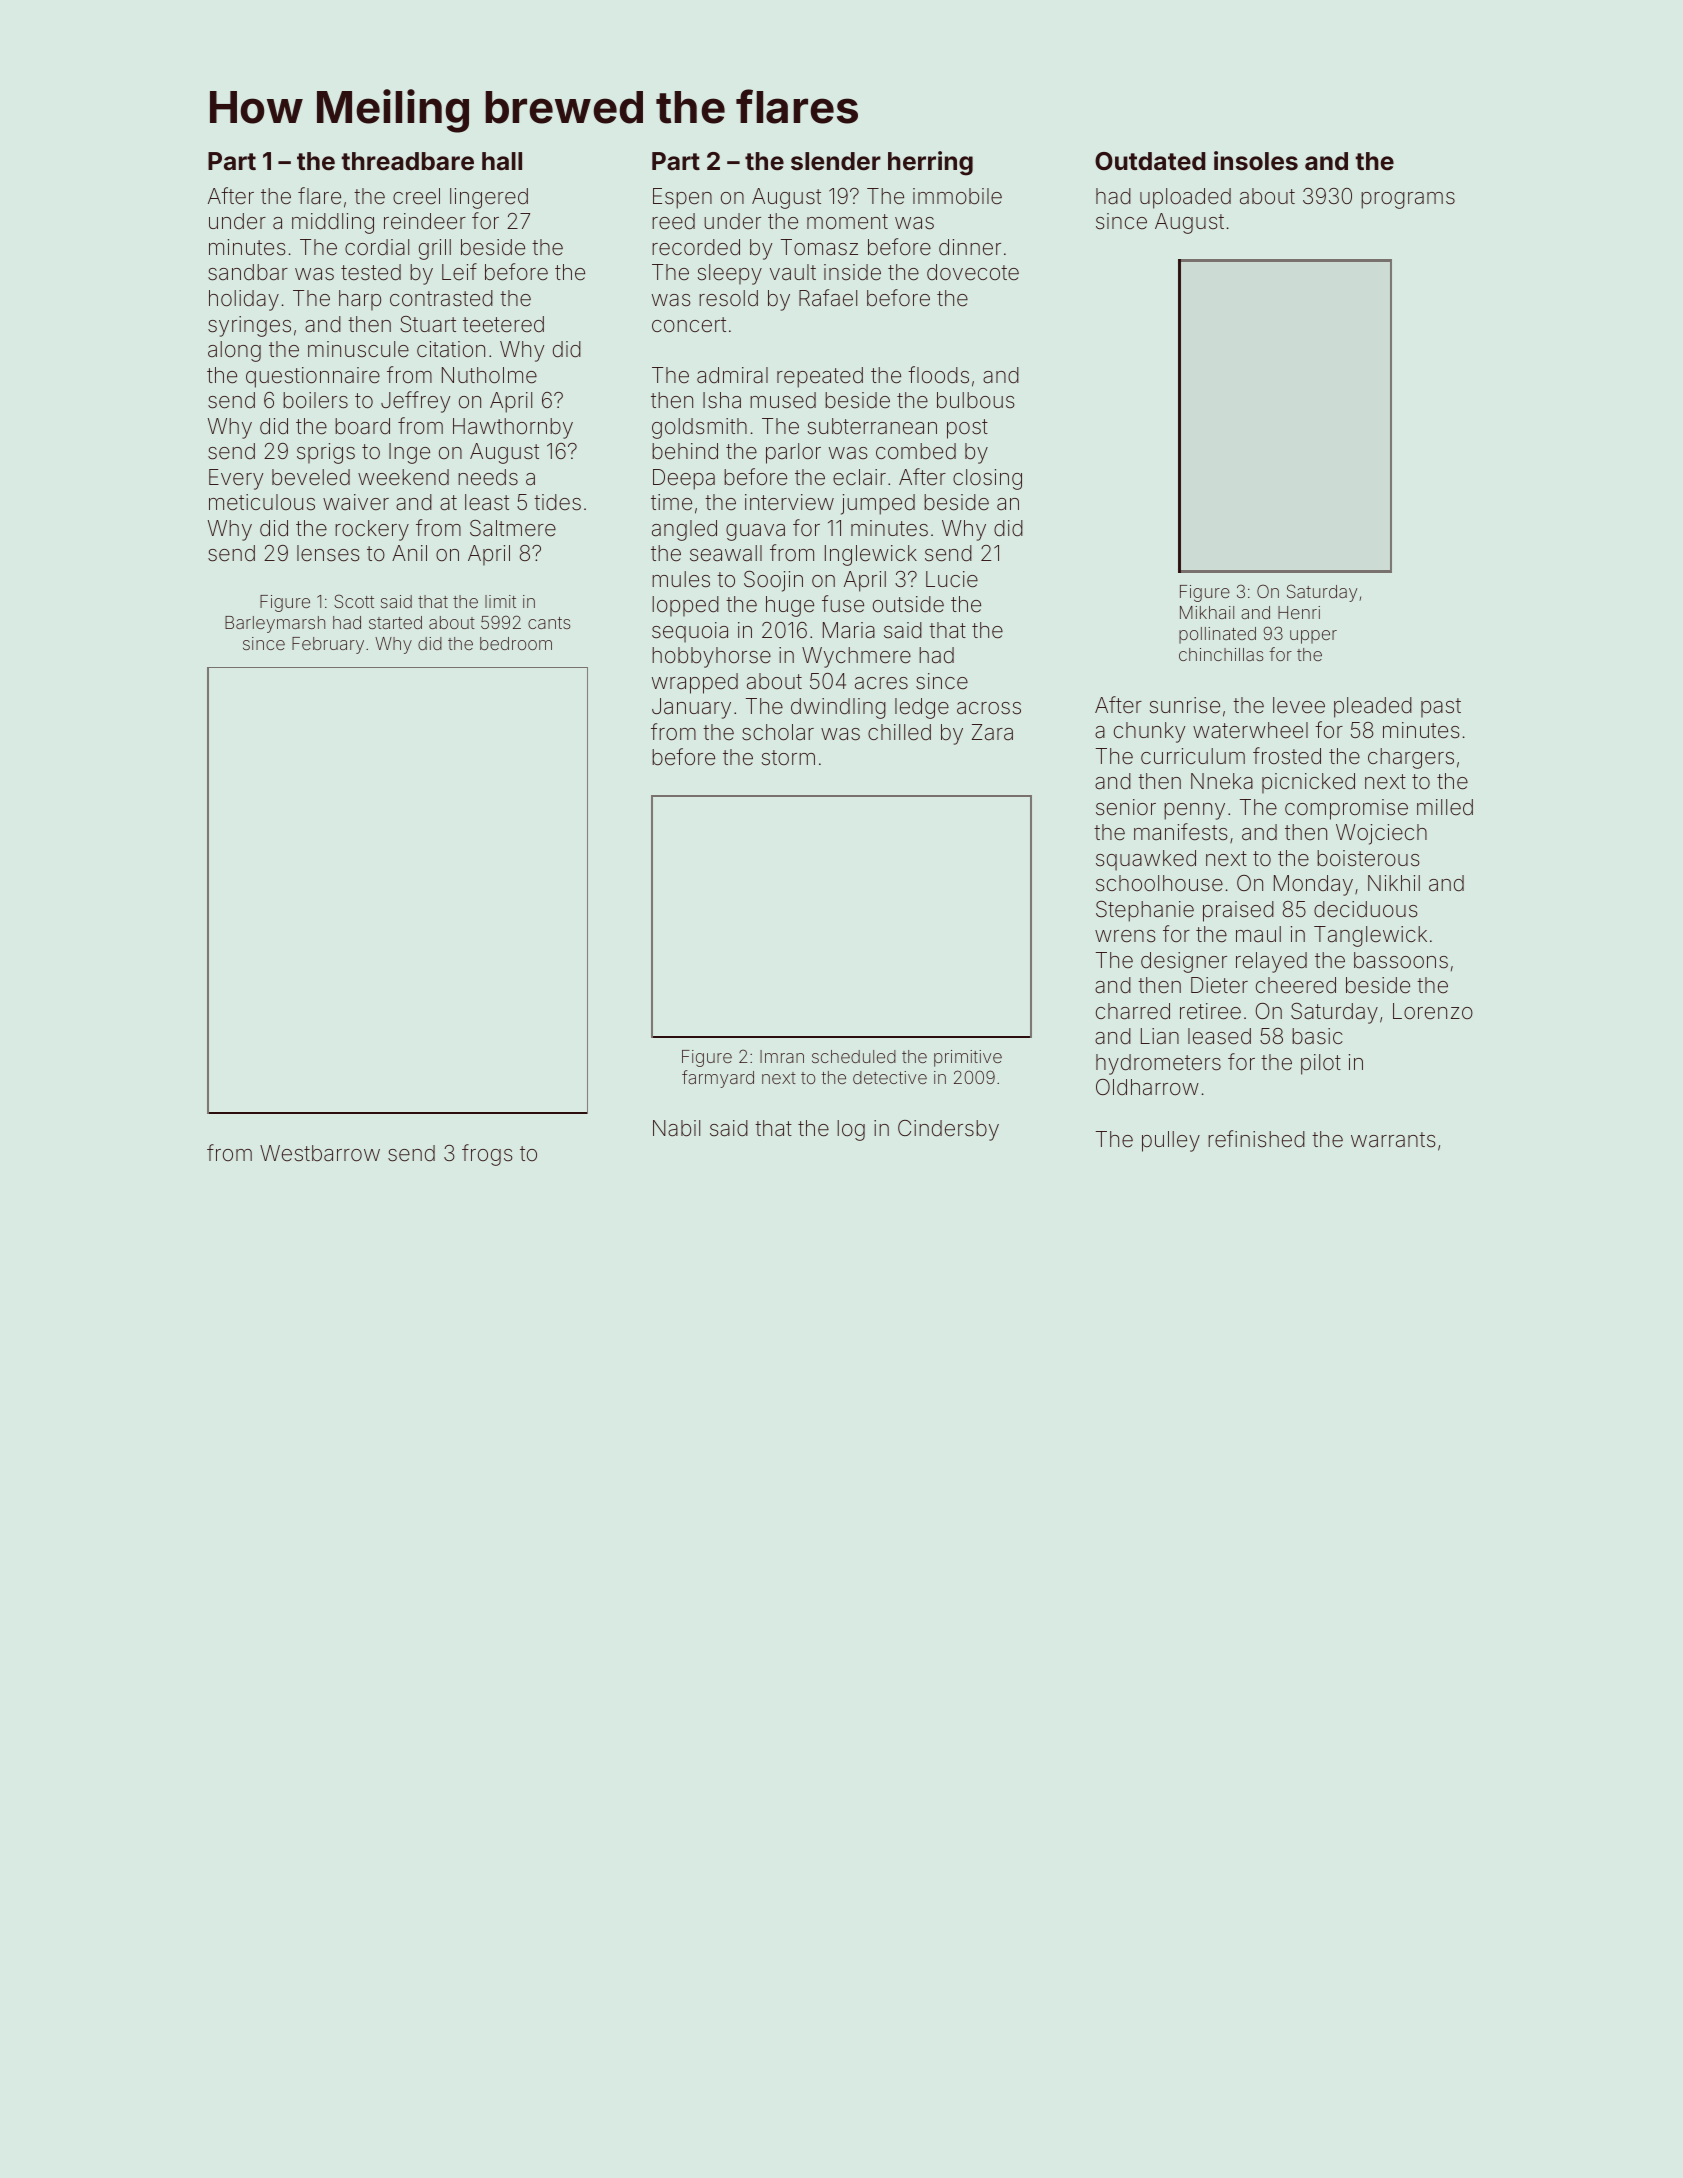 The width and height of the image is (1683, 2178). I want to click on insoles, so click(1256, 161).
